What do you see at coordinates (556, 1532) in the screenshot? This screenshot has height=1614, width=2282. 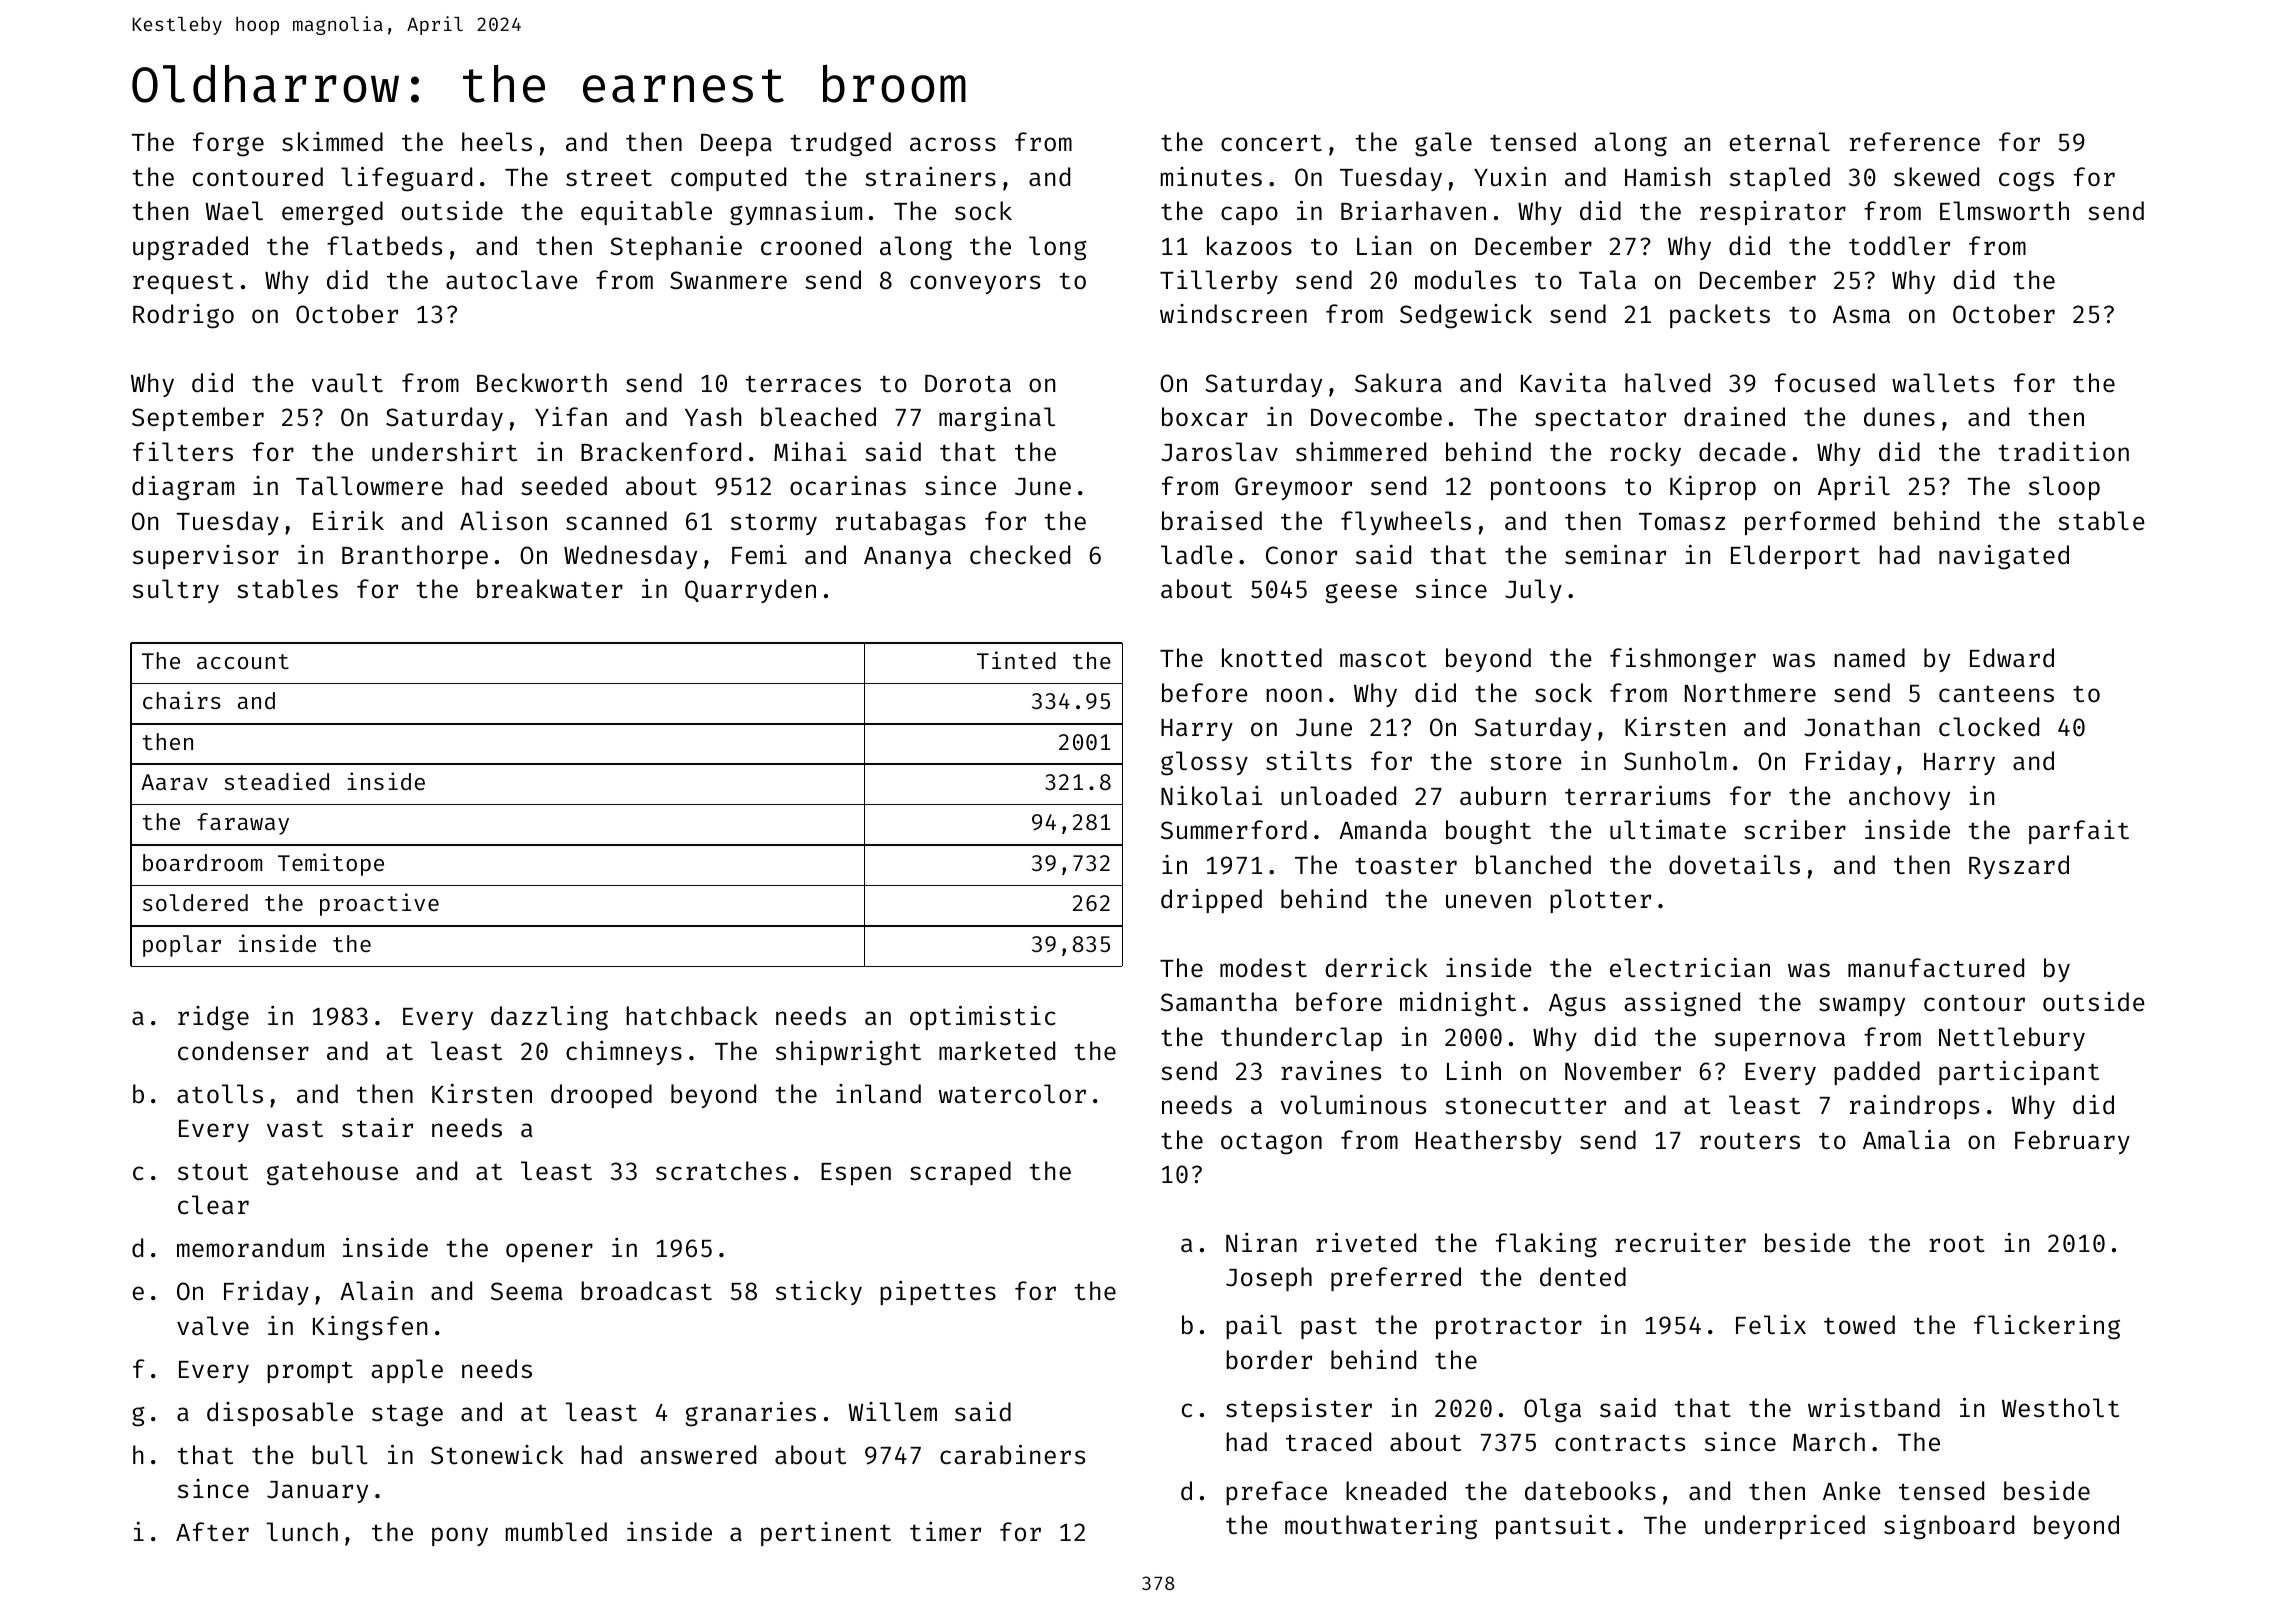 I see `mumbled` at bounding box center [556, 1532].
